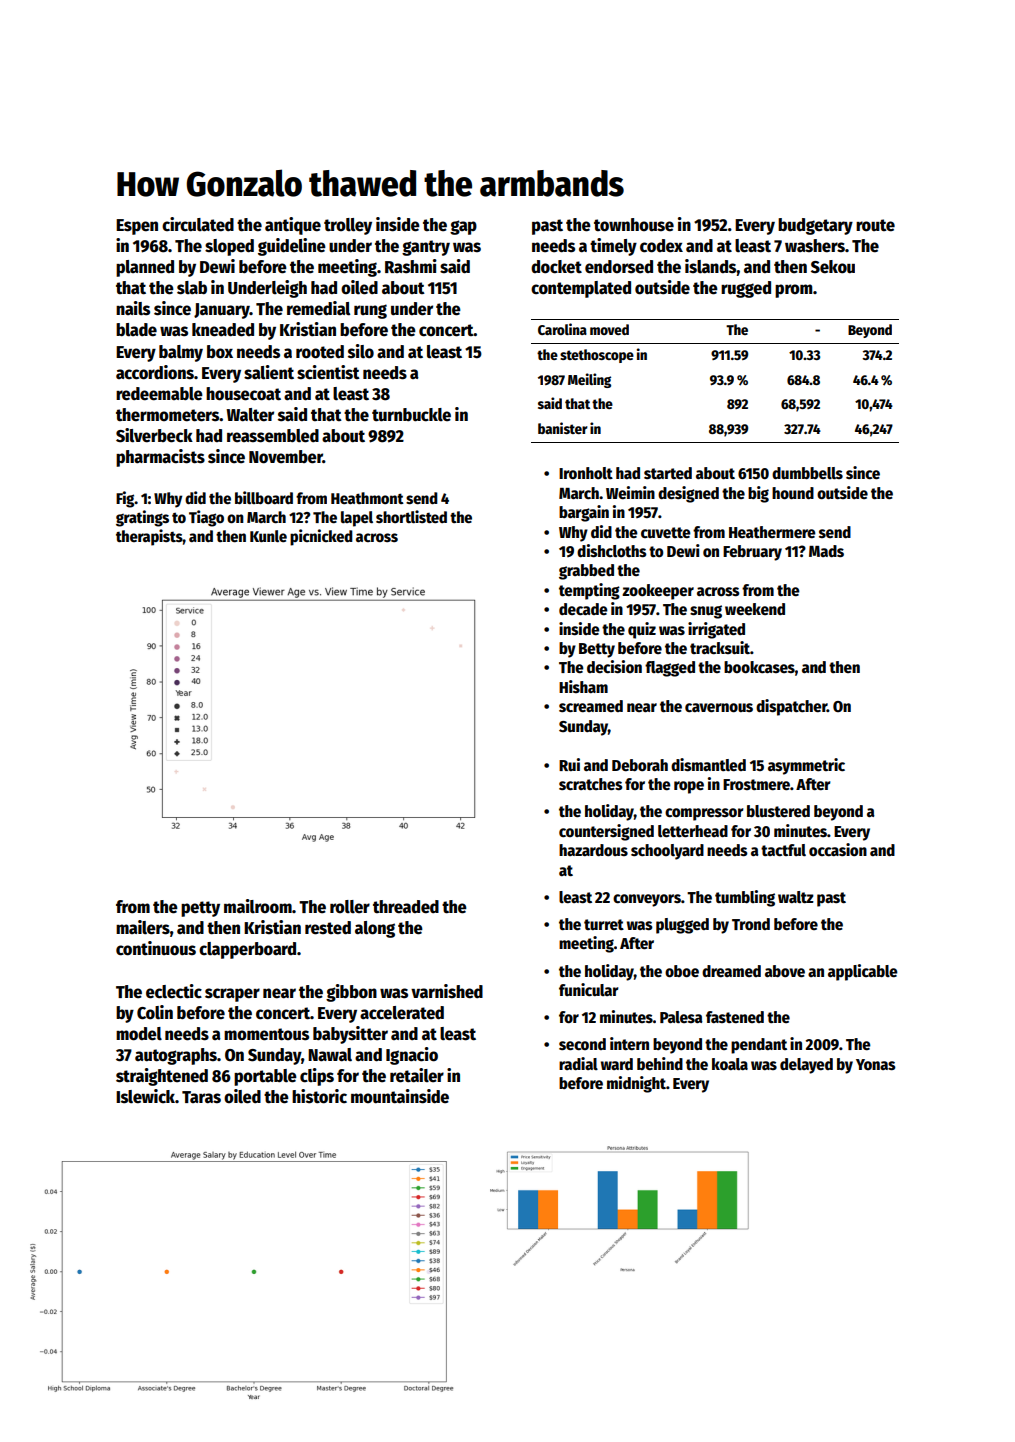  I want to click on Mads, so click(826, 551).
